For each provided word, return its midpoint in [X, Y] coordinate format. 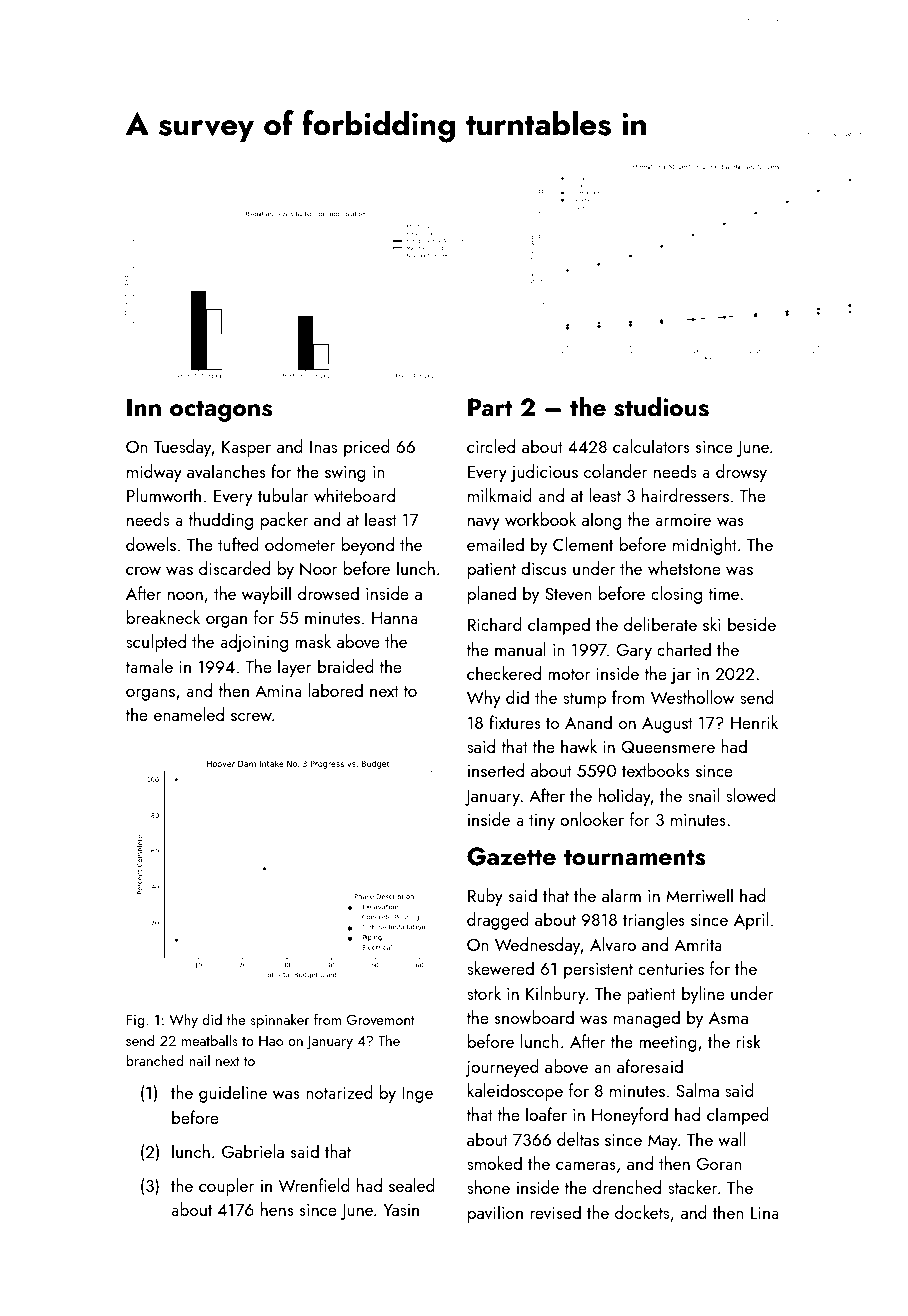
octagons [221, 411]
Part [490, 407]
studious [661, 406]
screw [251, 717]
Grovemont [381, 1019]
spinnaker [279, 1020]
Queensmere [668, 747]
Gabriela [253, 1151]
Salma [697, 1090]
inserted [496, 770]
